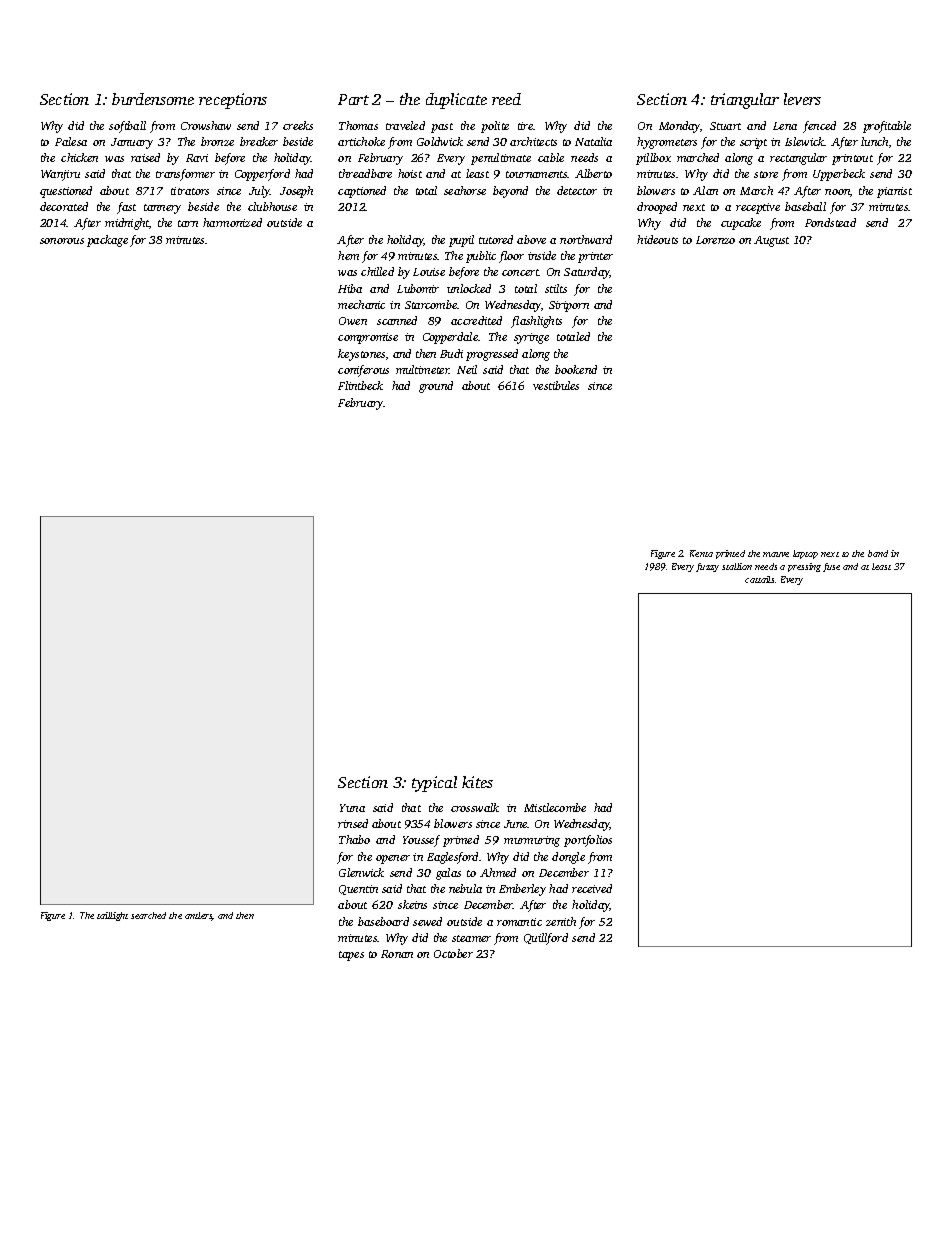 The width and height of the page is (952, 1233). Describe the element at coordinates (361, 141) in the page. I see `artichoke` at that location.
